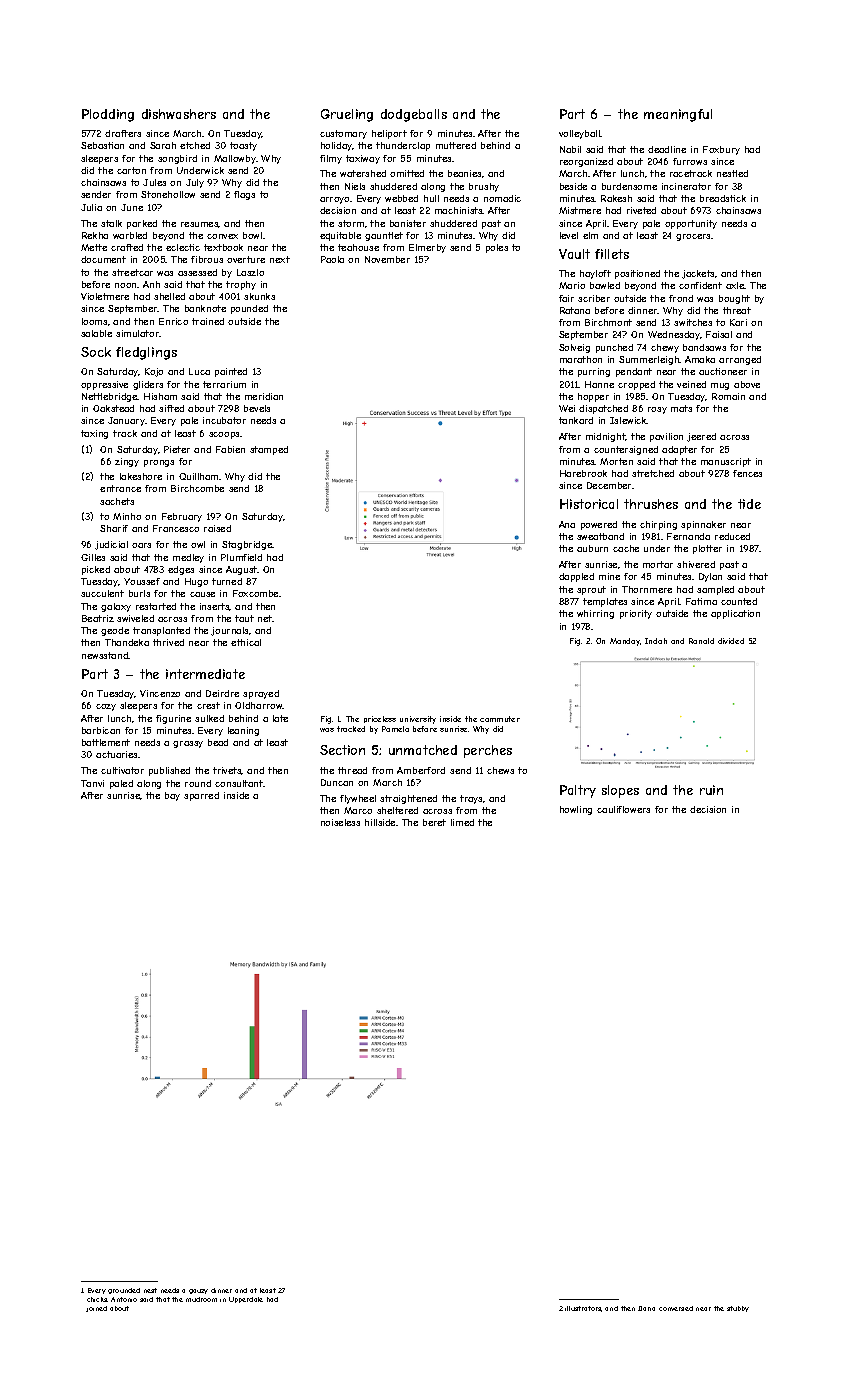 Image resolution: width=849 pixels, height=1400 pixels. What do you see at coordinates (98, 618) in the document?
I see `Beatriz` at bounding box center [98, 618].
